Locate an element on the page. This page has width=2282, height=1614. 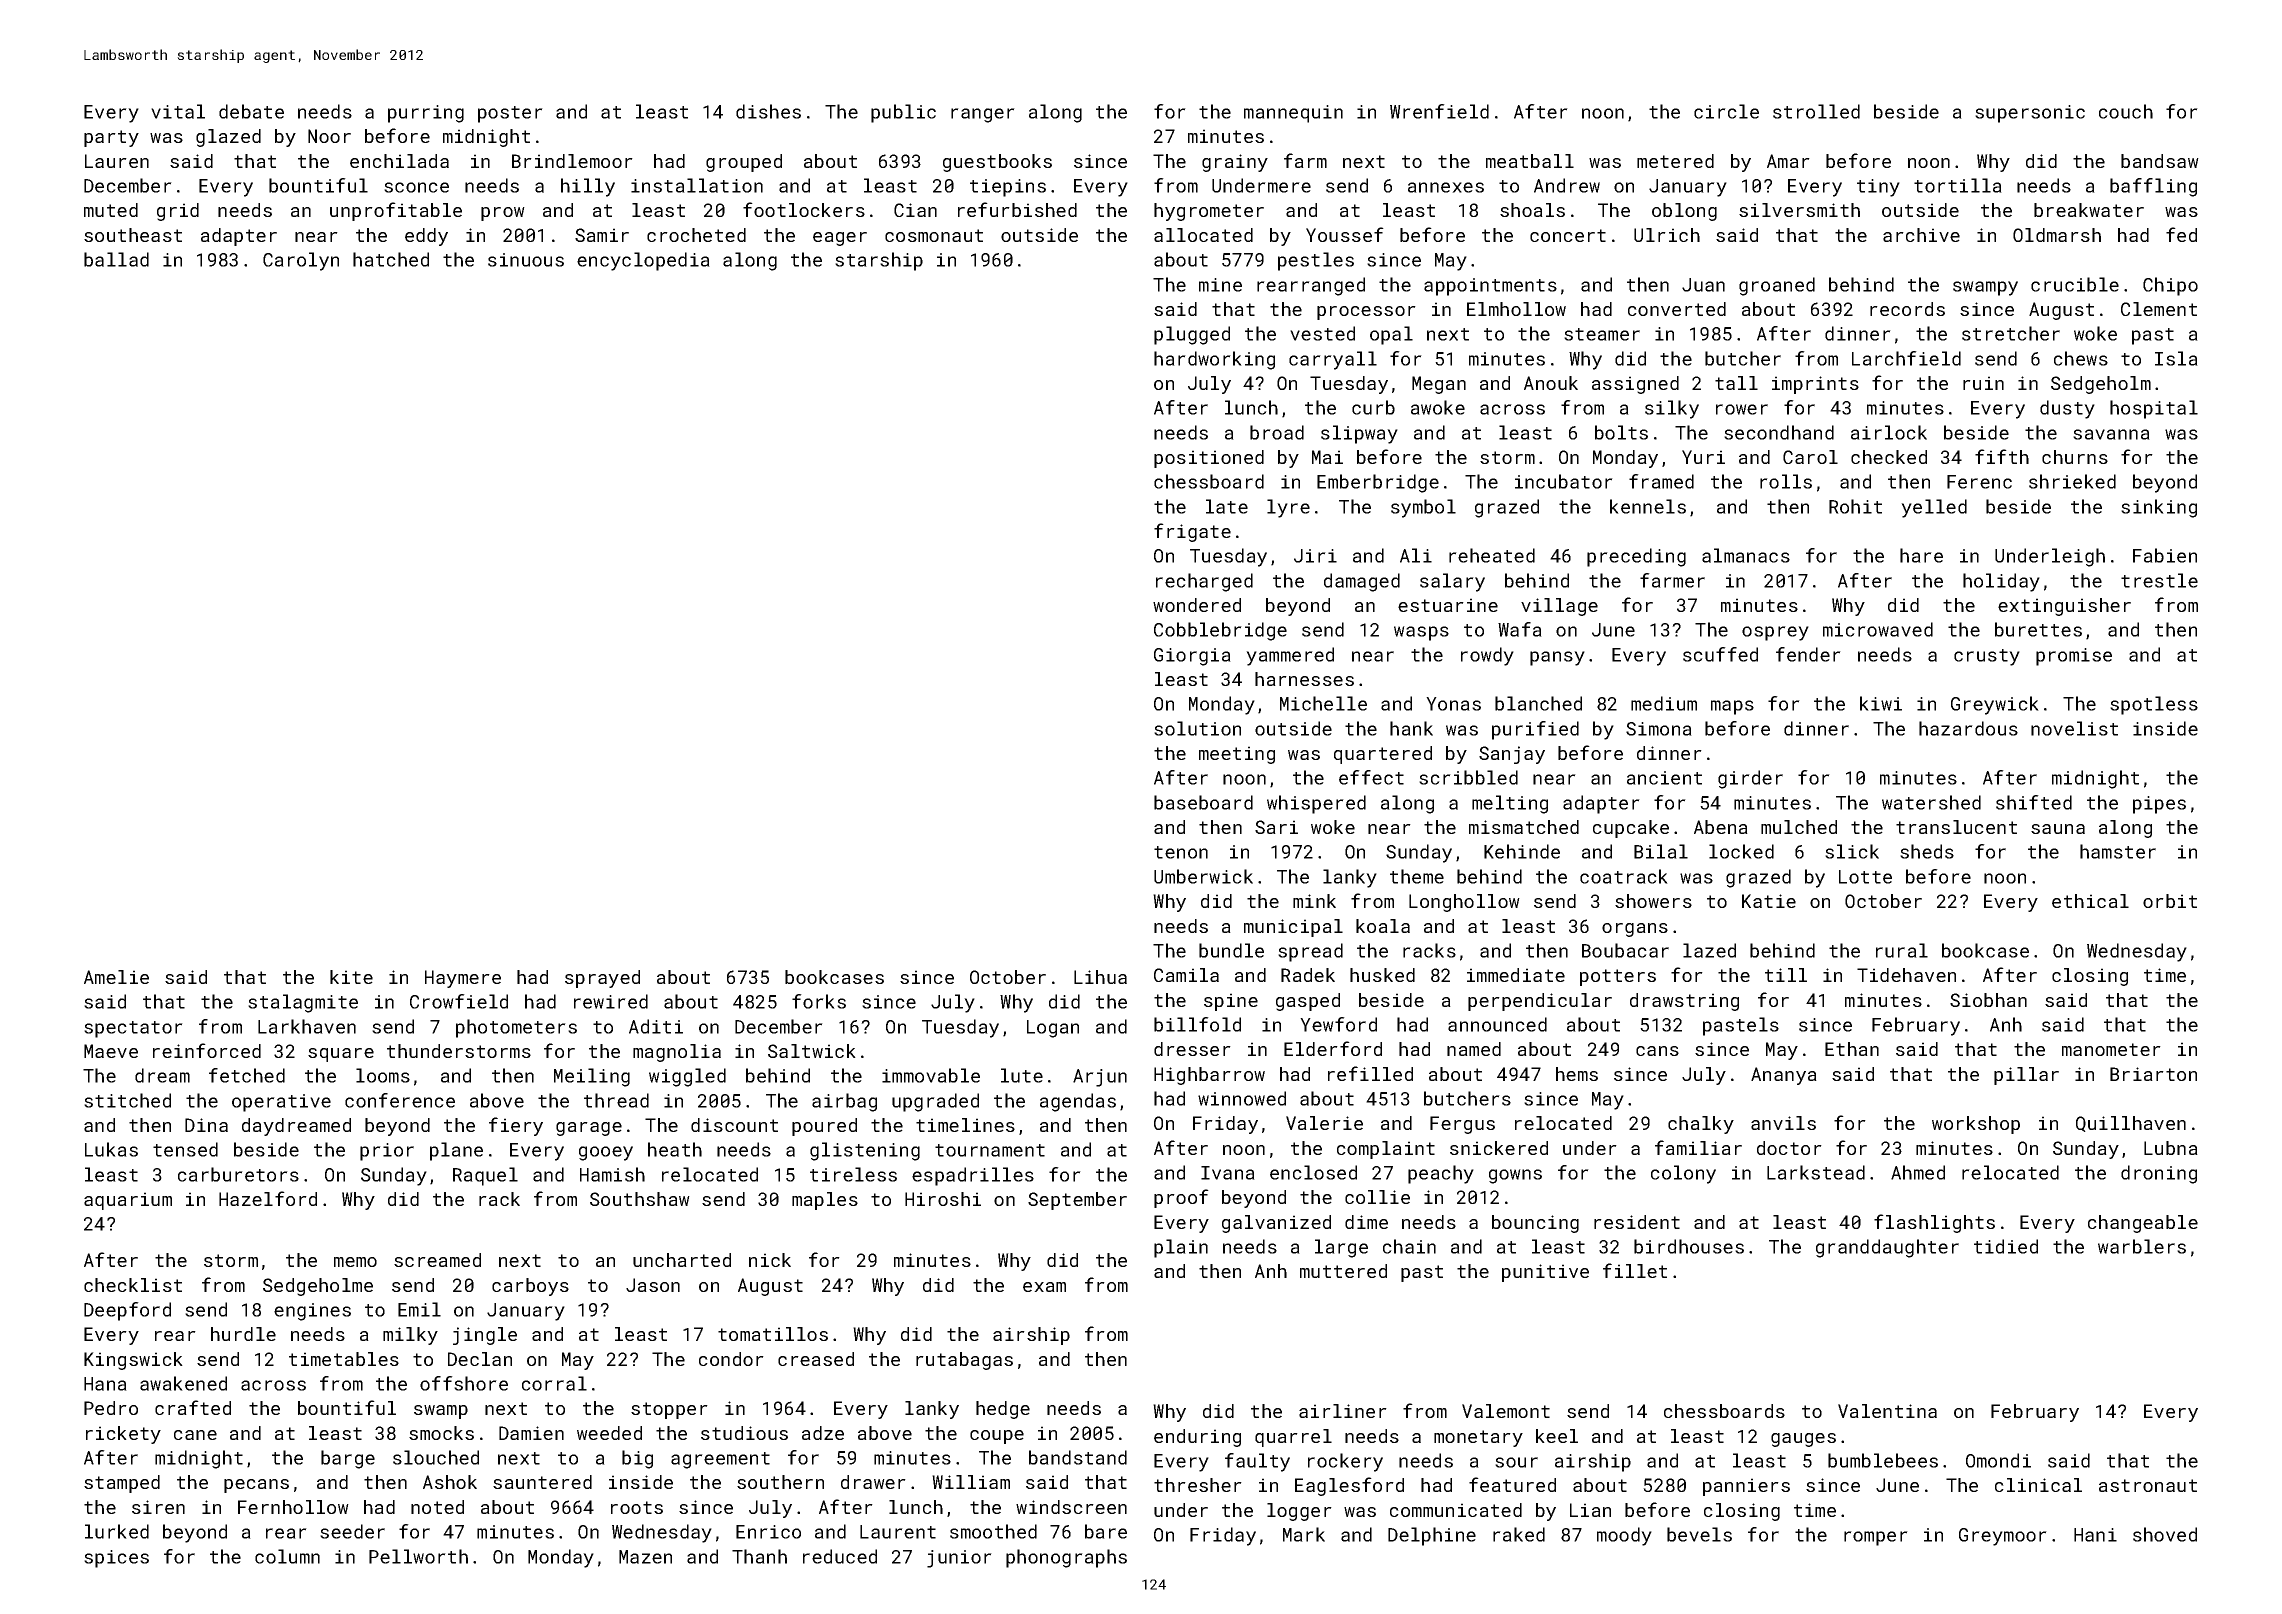
mannequin is located at coordinates (1293, 114).
